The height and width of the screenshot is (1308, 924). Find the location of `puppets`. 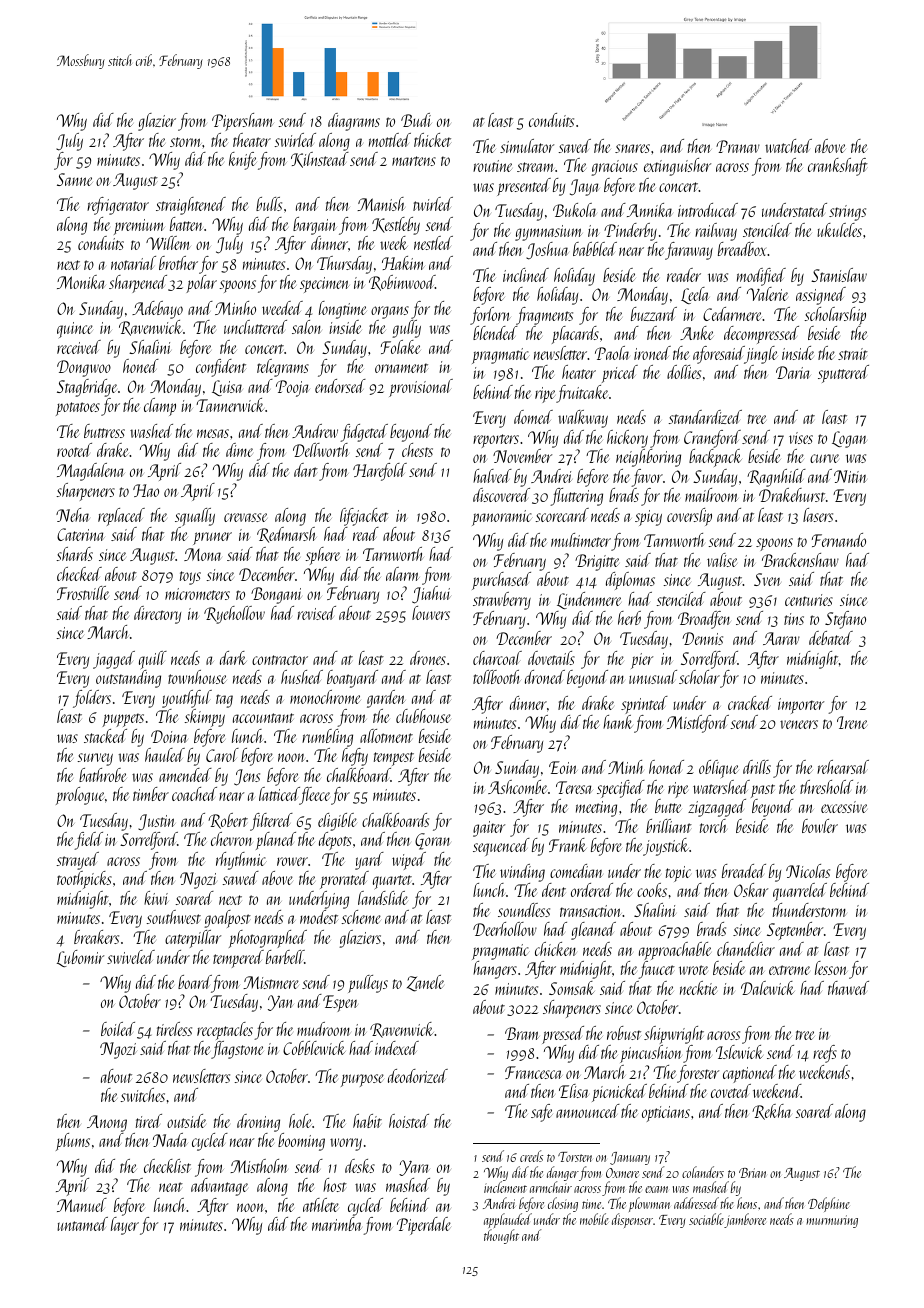

puppets is located at coordinates (123, 720).
